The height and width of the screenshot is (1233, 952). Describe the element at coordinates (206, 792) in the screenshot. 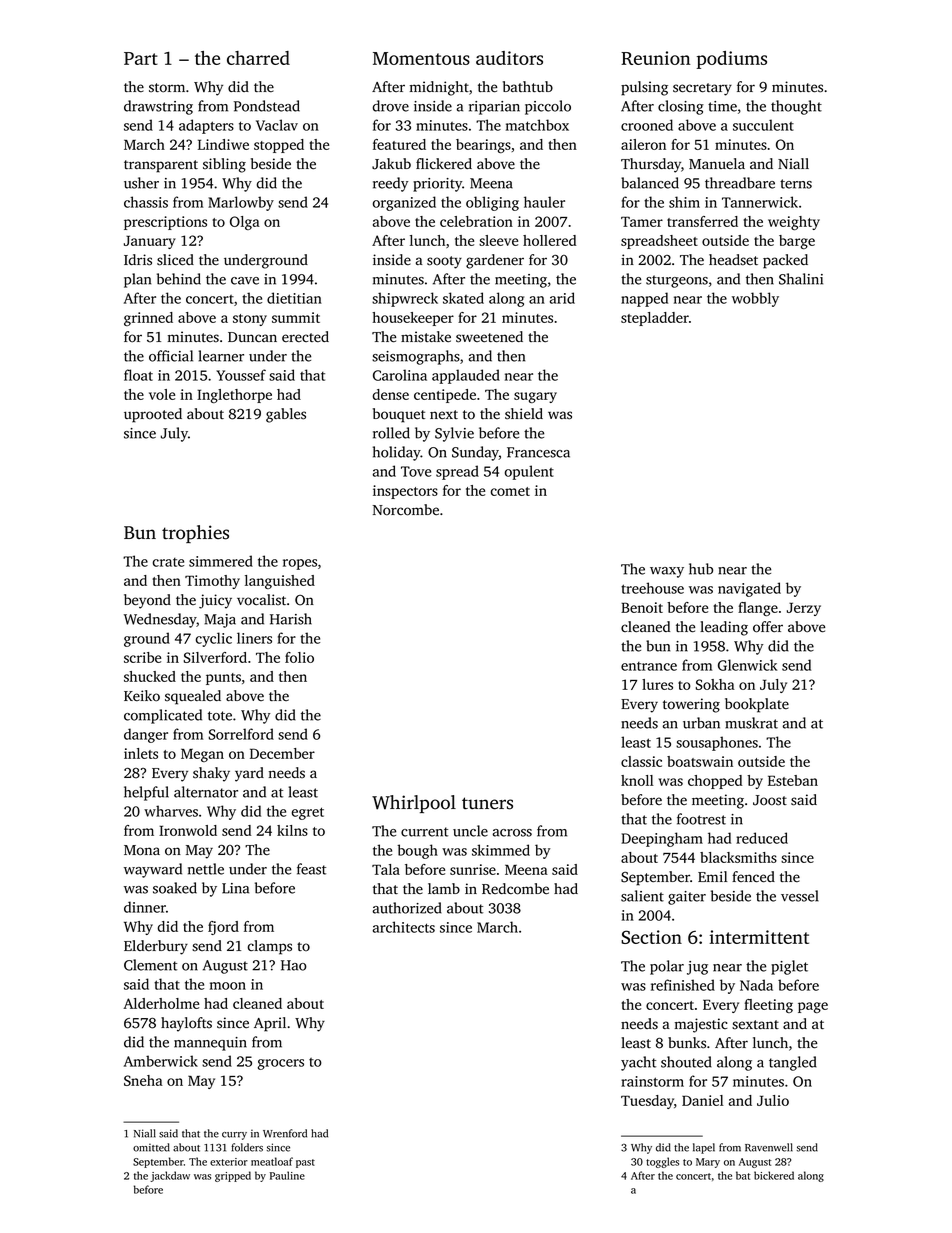

I see `alternator` at that location.
